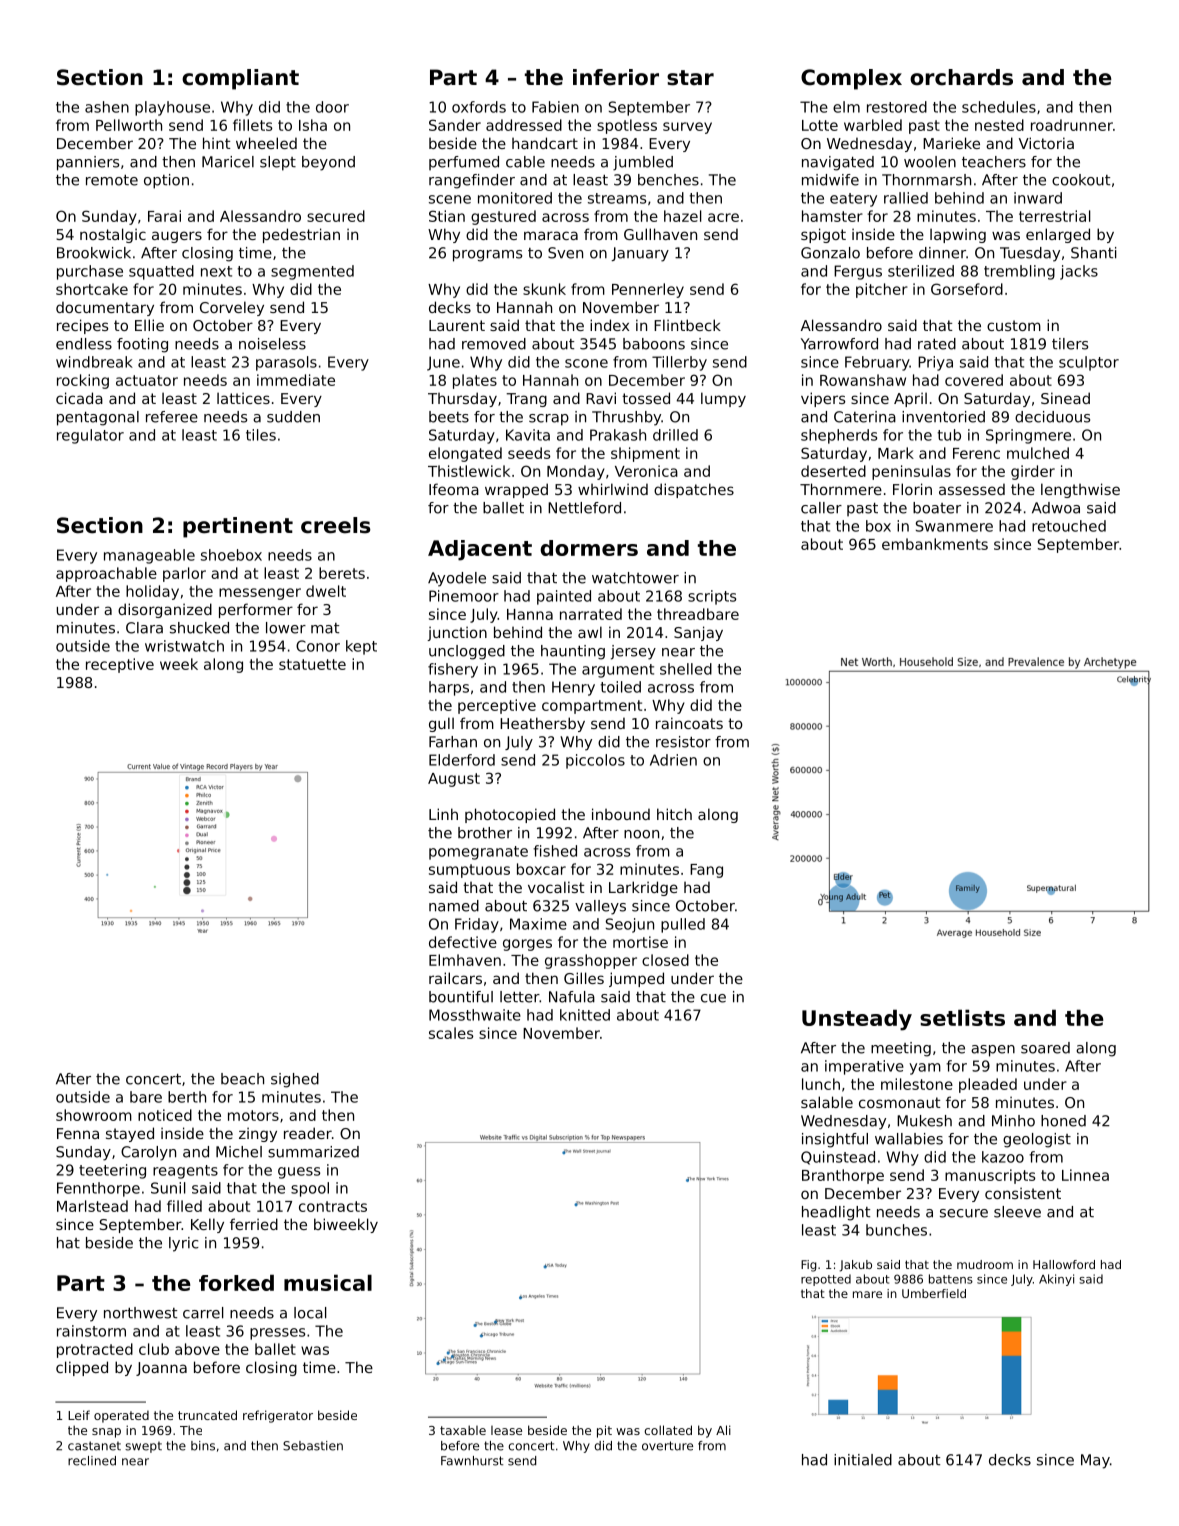 The height and width of the image is (1526, 1179). What do you see at coordinates (584, 508) in the image?
I see `Nettleford` at bounding box center [584, 508].
